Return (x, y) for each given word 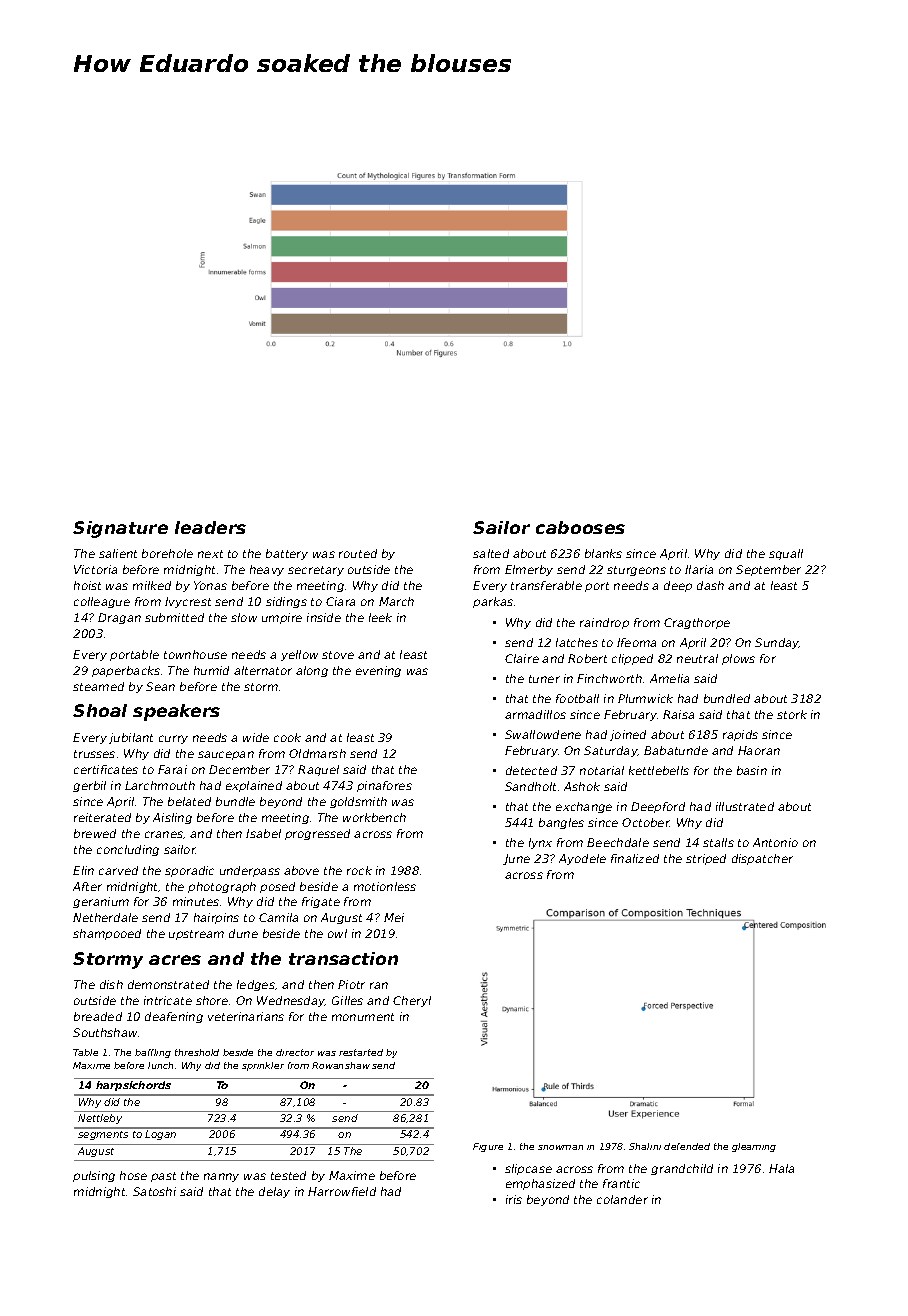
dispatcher (762, 859)
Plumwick (645, 698)
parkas (493, 602)
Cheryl (412, 1001)
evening (378, 671)
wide (256, 737)
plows (738, 659)
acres (175, 960)
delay (274, 1192)
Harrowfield (342, 1191)
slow (244, 617)
